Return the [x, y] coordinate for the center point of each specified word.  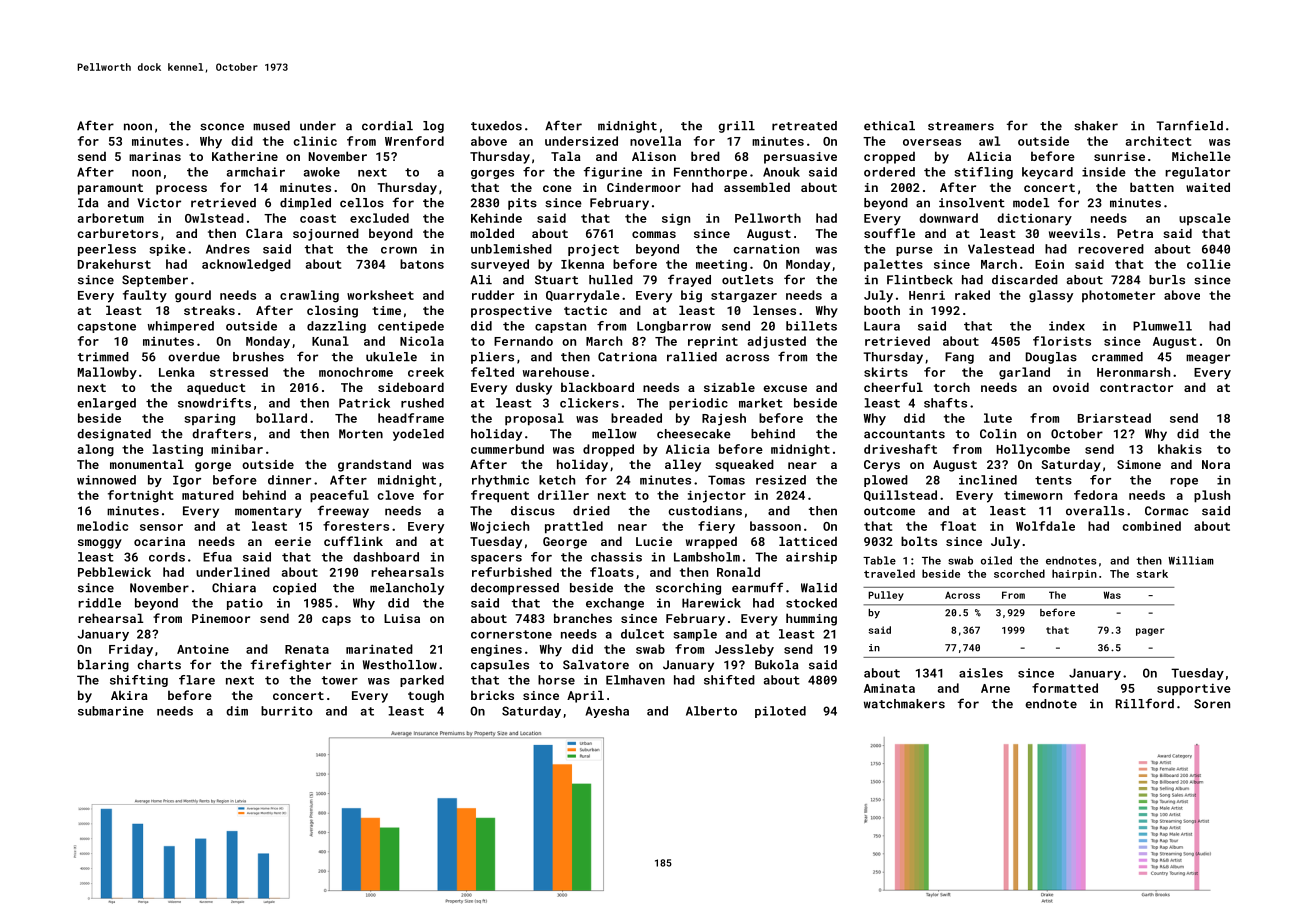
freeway [343, 511]
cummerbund [507, 449]
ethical [889, 126]
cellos [362, 203]
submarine [111, 711]
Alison [654, 156]
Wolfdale [1045, 526]
